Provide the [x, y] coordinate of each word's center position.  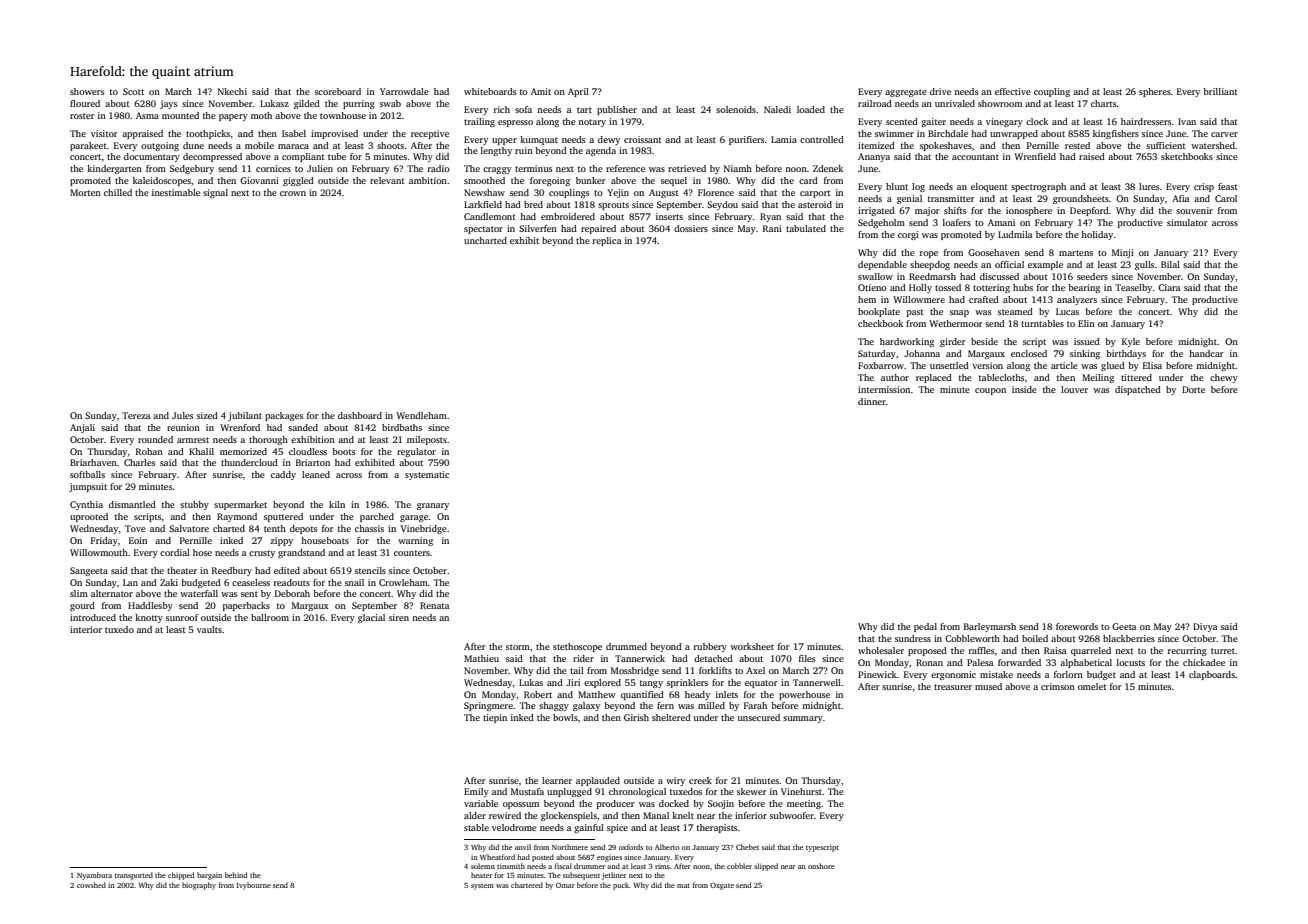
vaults [209, 629]
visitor [104, 133]
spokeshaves [946, 146]
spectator [483, 230]
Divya [1205, 627]
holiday [1097, 235]
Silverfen [538, 228]
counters [412, 553]
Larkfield [483, 204]
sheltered [671, 717]
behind [236, 875]
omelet [1092, 686]
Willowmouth [99, 552]
